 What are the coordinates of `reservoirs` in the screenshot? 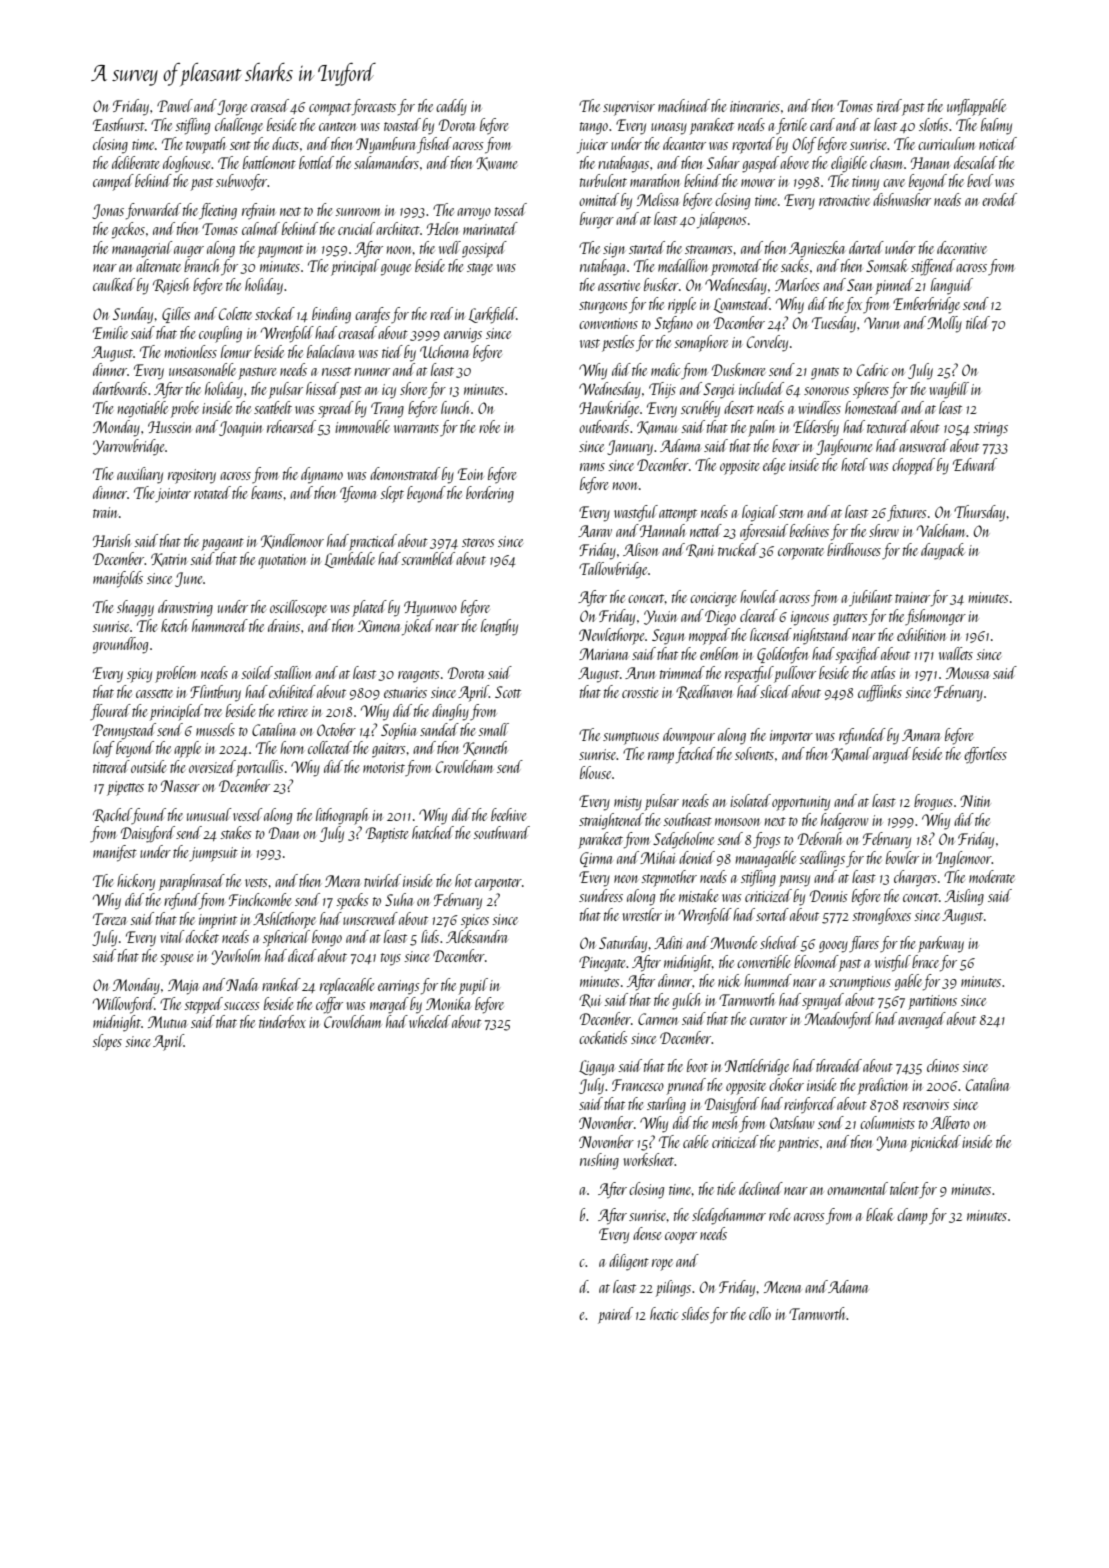 It's located at (926, 1104).
